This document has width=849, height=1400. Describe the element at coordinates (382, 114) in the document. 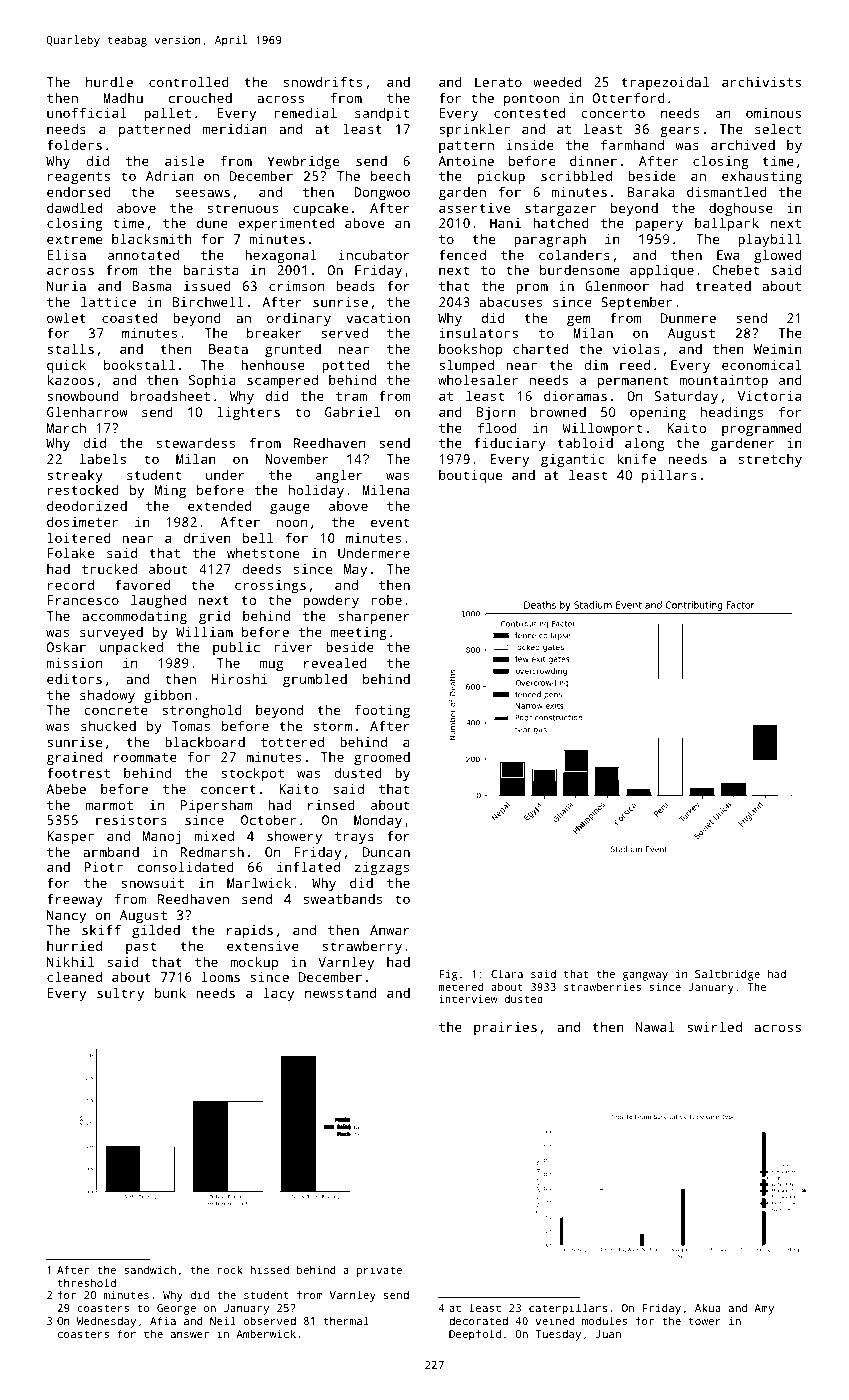

I see `sandpit` at that location.
